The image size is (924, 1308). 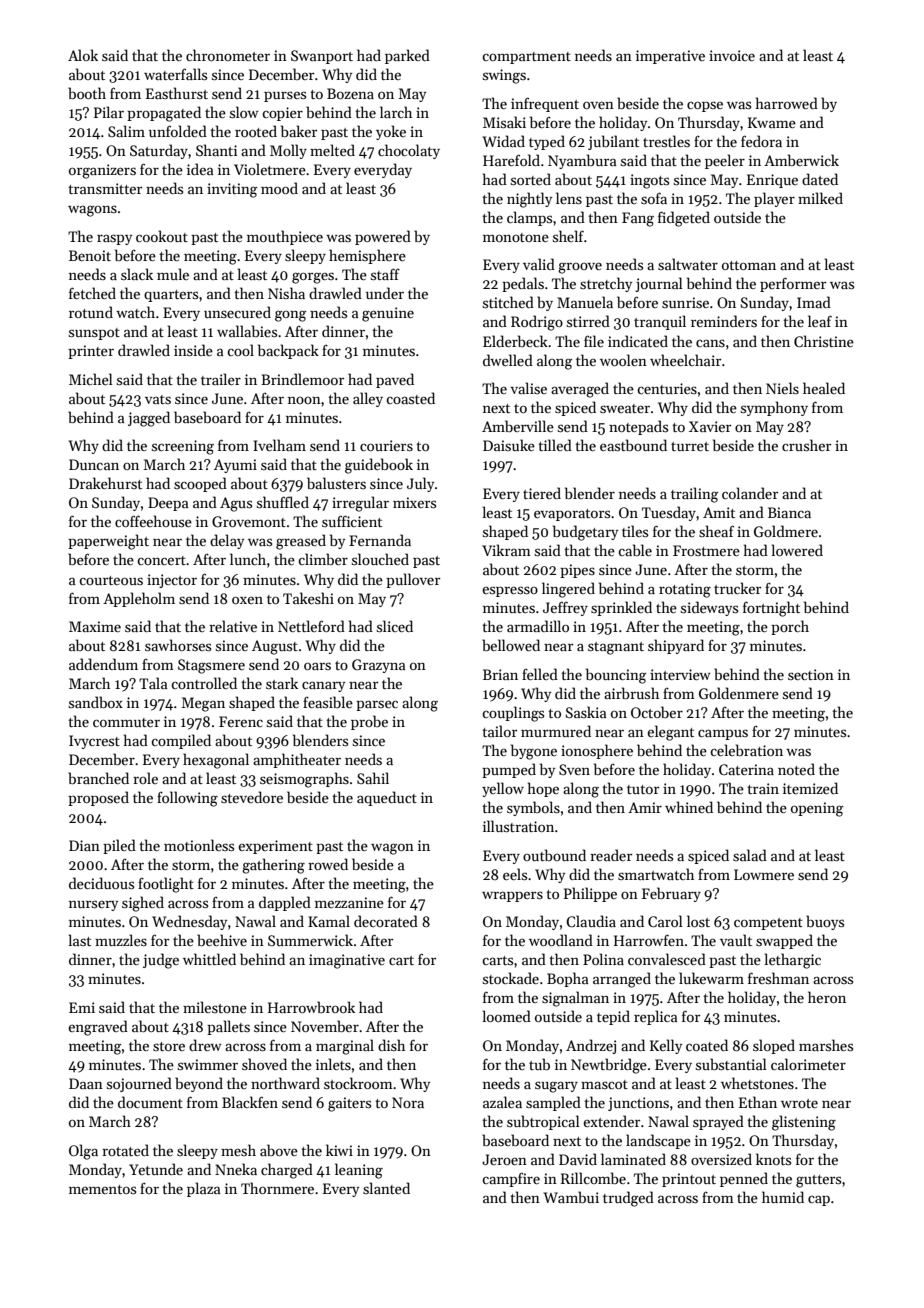 What do you see at coordinates (83, 55) in the screenshot?
I see `Alok` at bounding box center [83, 55].
